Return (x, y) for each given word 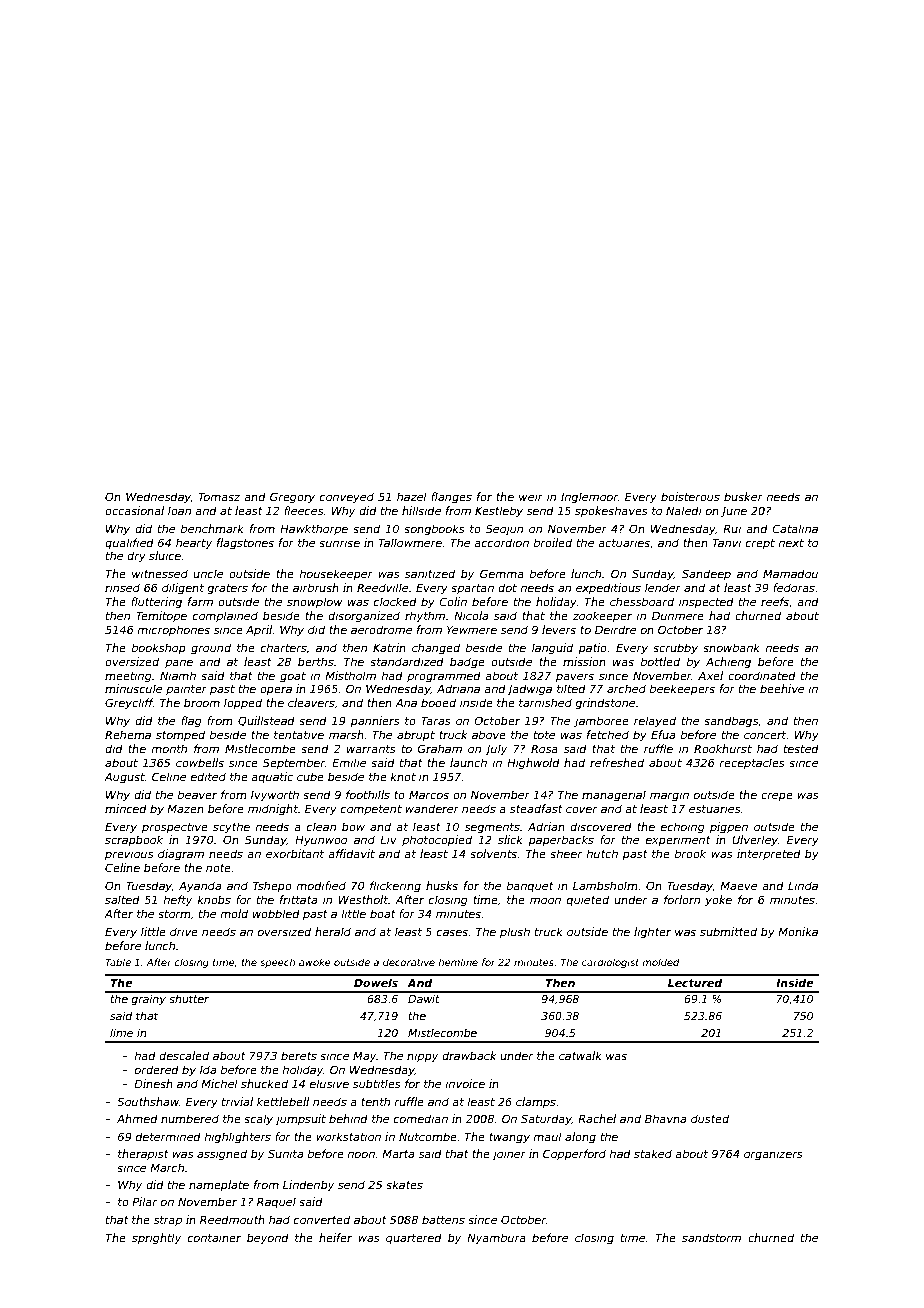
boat (383, 913)
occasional (134, 510)
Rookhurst (723, 748)
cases (452, 932)
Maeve (738, 885)
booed (438, 702)
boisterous (690, 496)
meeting (128, 677)
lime (121, 1032)
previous (129, 854)
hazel (412, 496)
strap (168, 1221)
